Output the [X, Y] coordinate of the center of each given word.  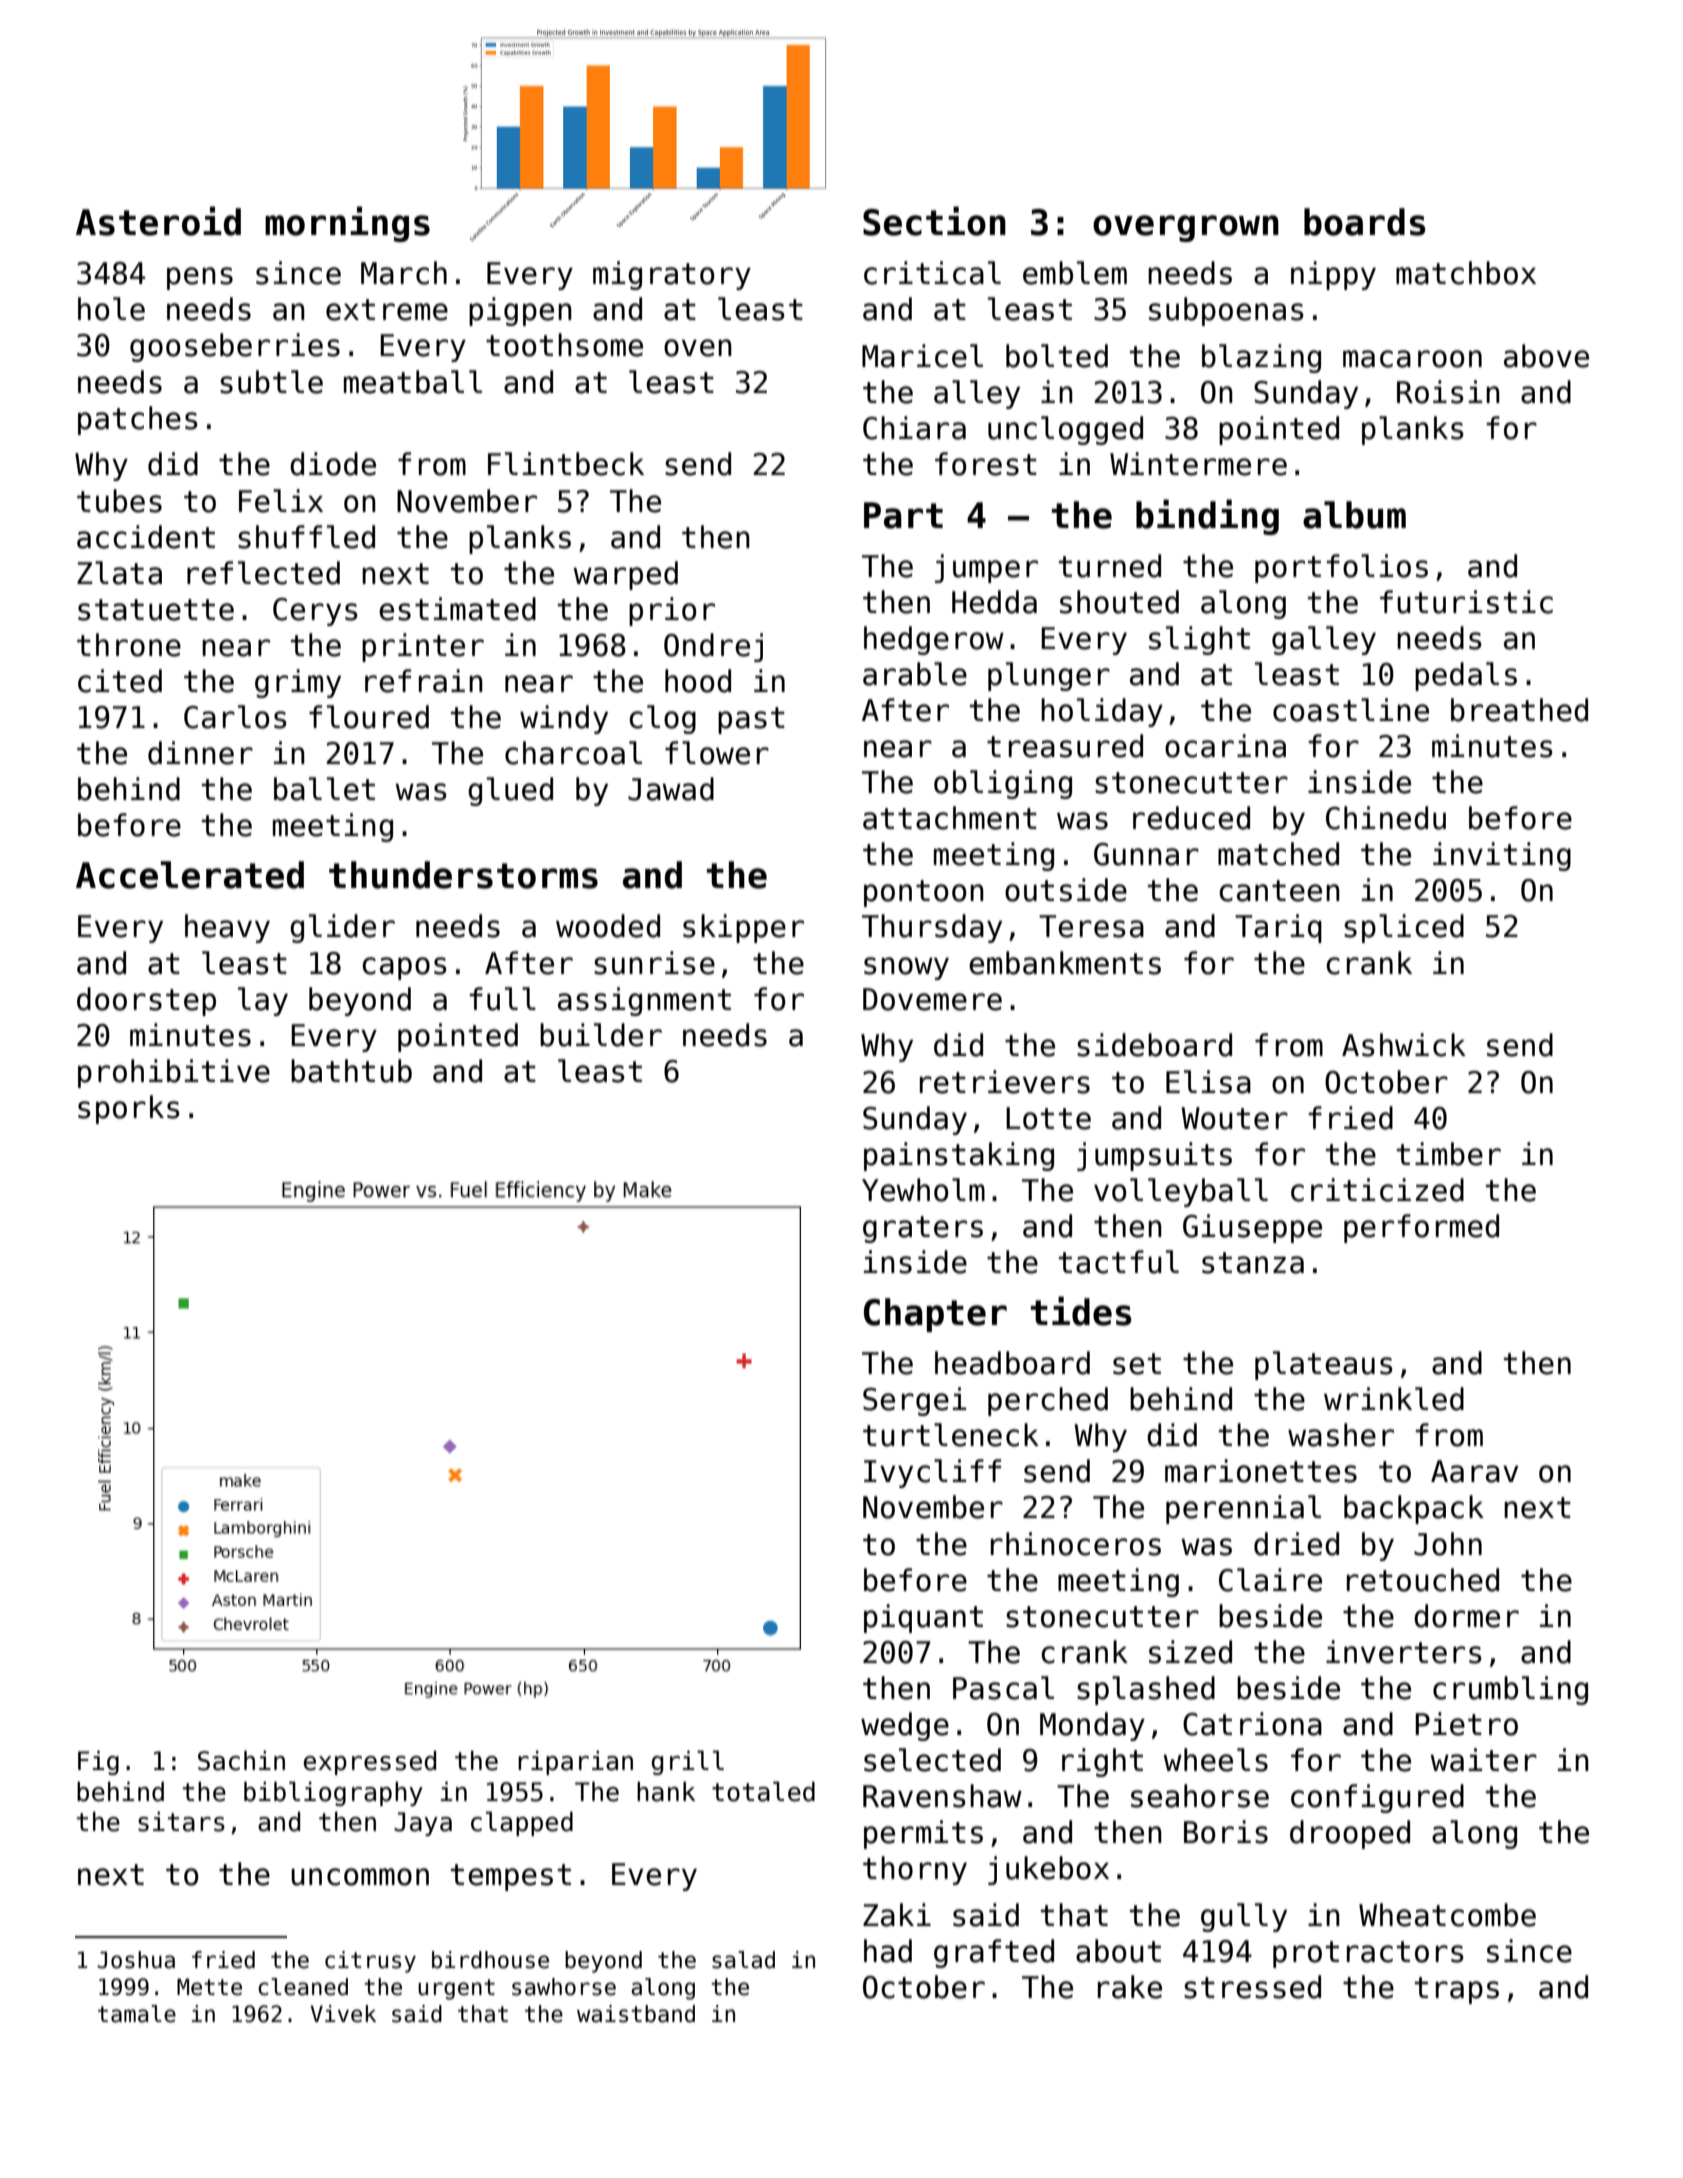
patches [138, 420]
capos [404, 968]
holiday [1102, 712]
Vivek [343, 2014]
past [751, 720]
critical [932, 273]
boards [1365, 222]
